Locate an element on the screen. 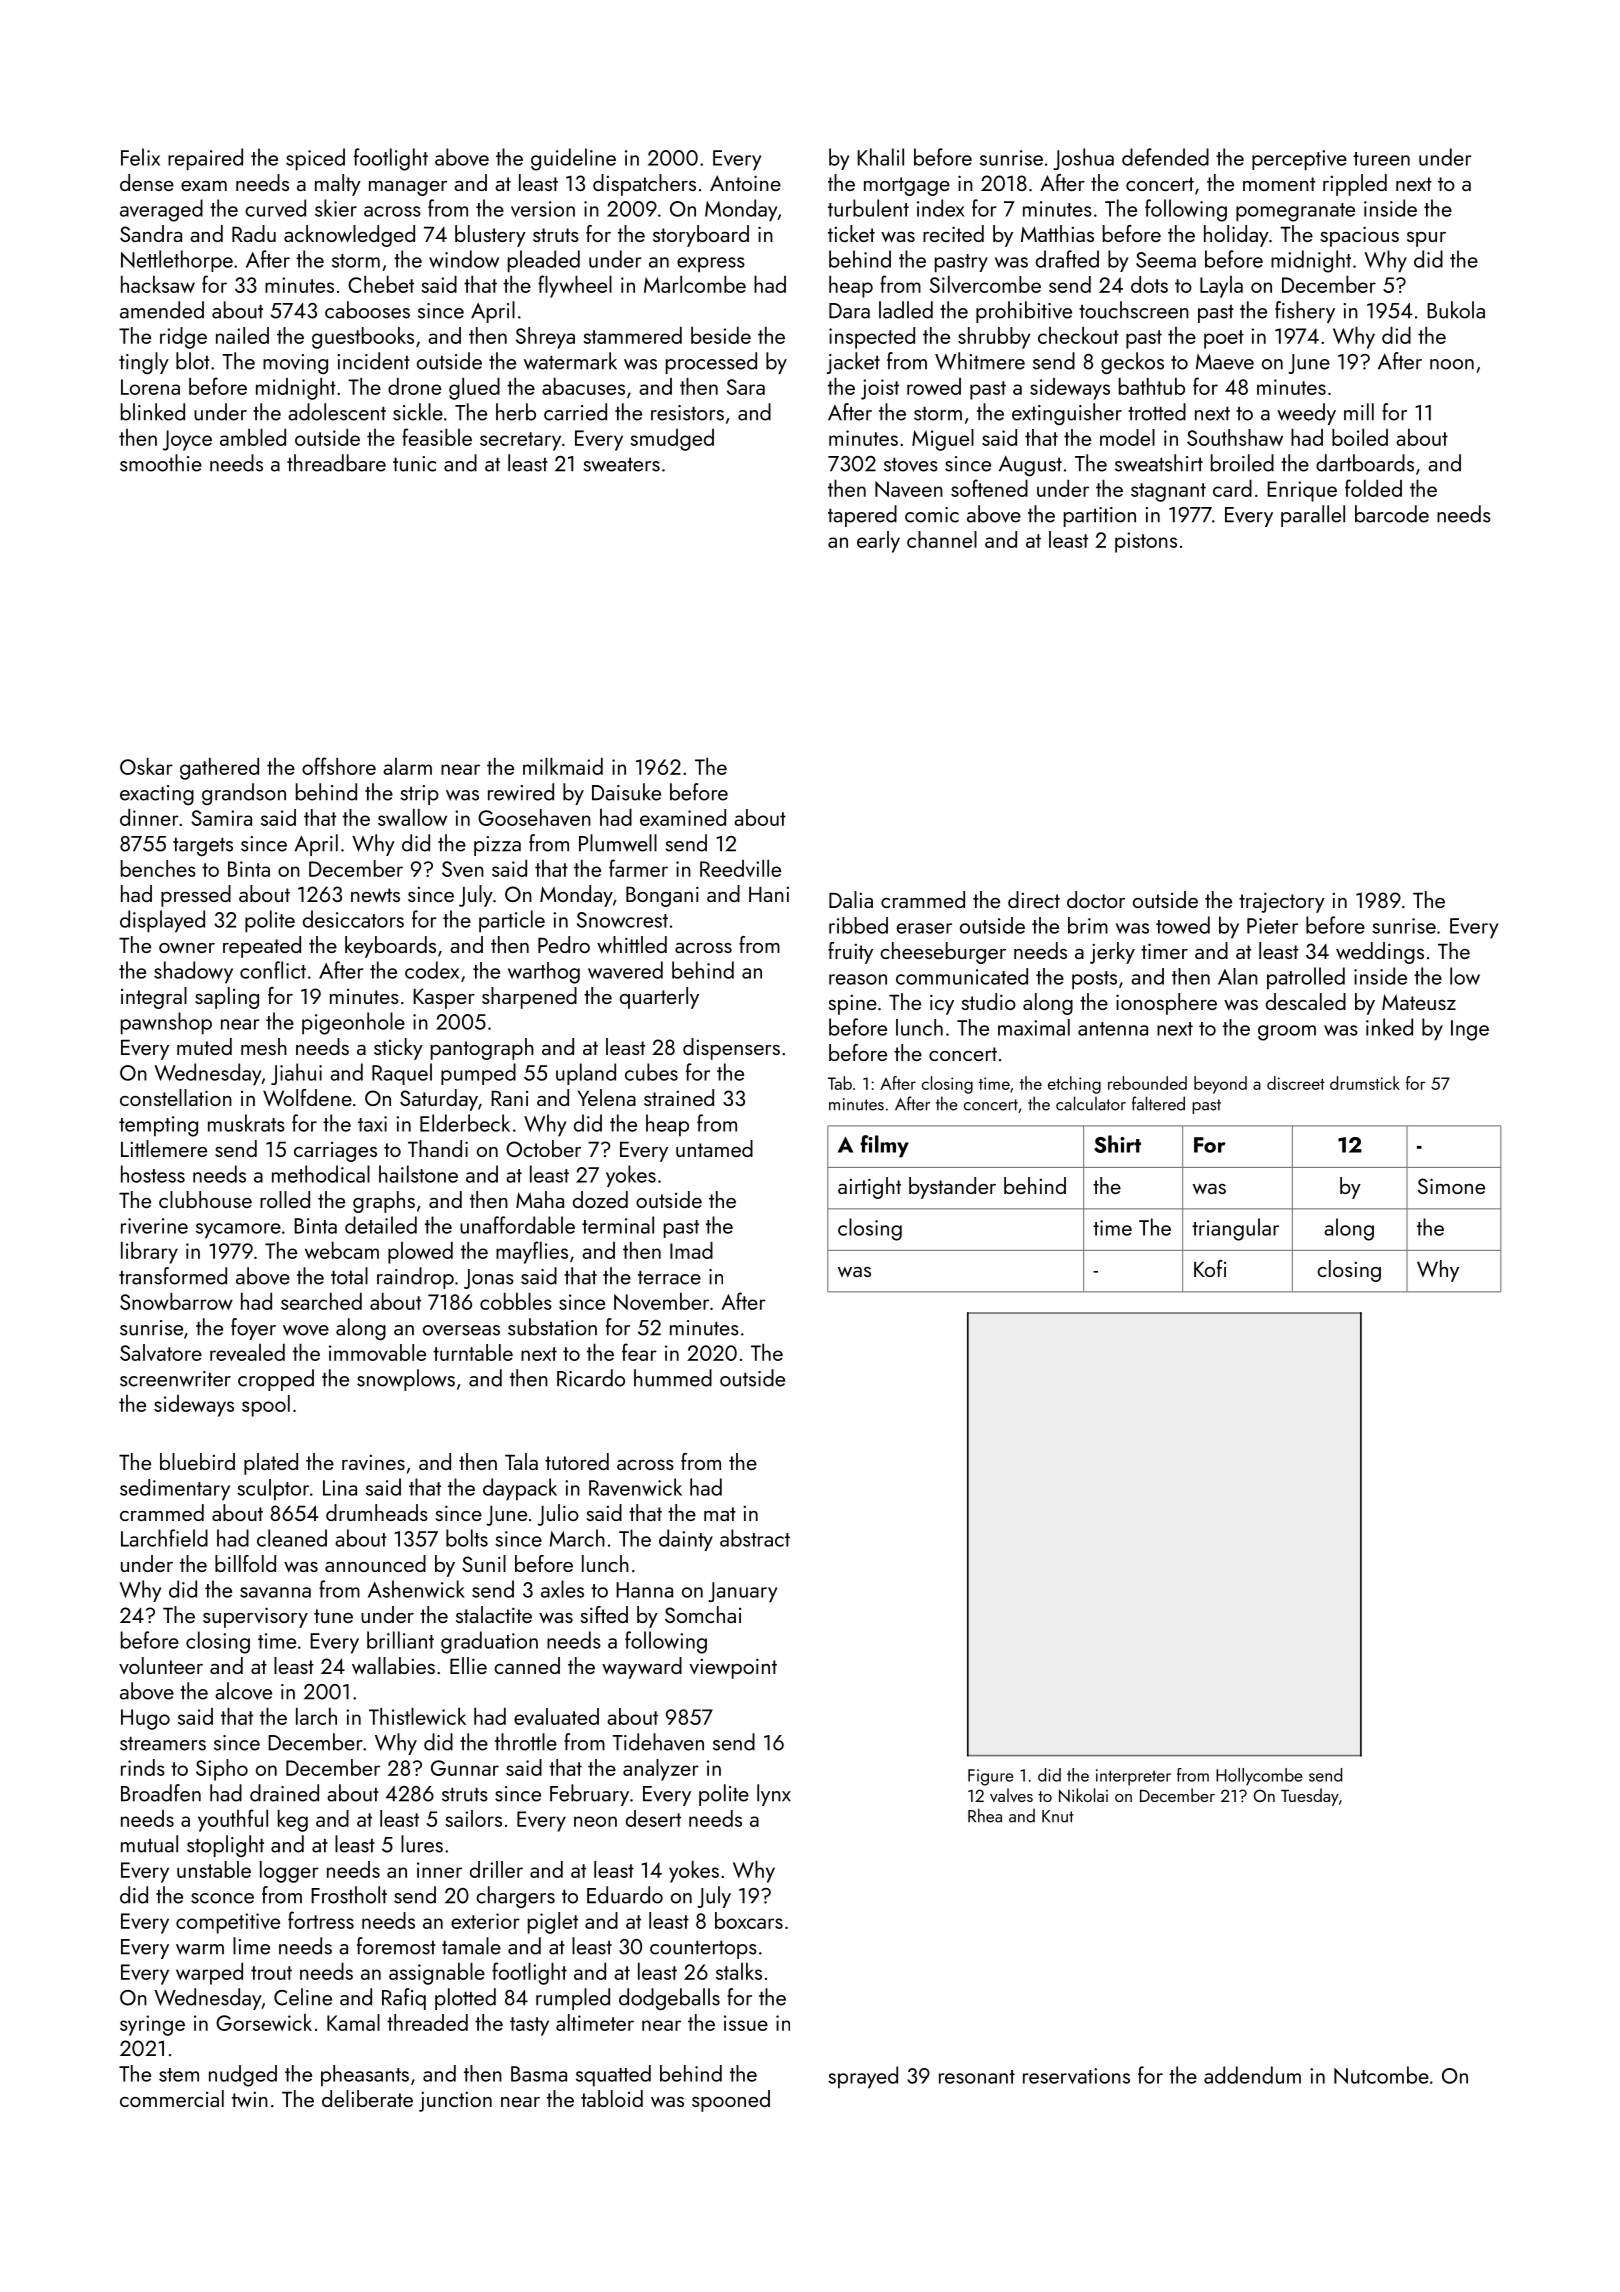  channel is located at coordinates (942, 539).
